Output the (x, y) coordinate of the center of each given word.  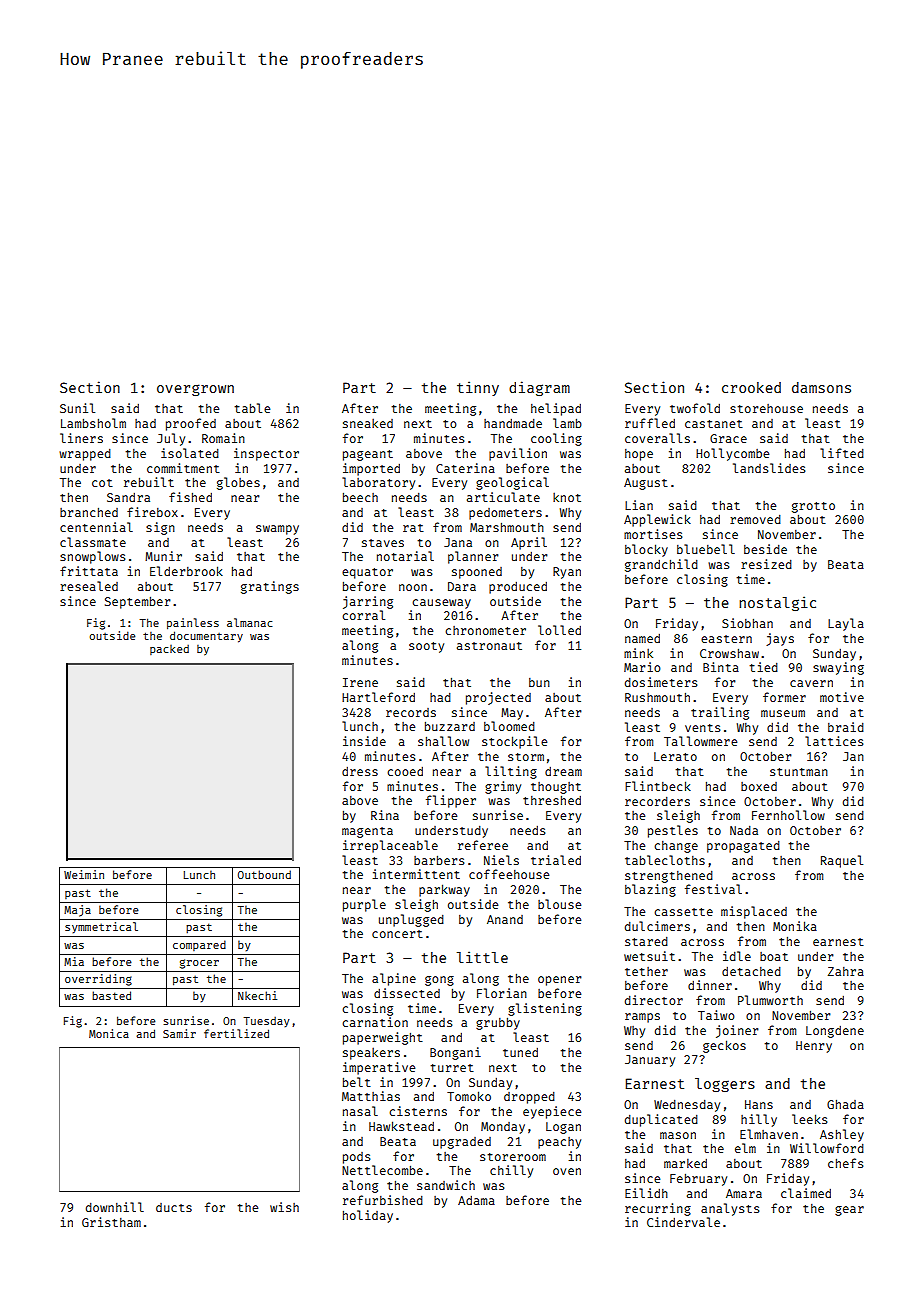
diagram (539, 388)
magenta (367, 832)
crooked (751, 387)
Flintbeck (658, 786)
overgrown (195, 390)
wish (284, 1207)
